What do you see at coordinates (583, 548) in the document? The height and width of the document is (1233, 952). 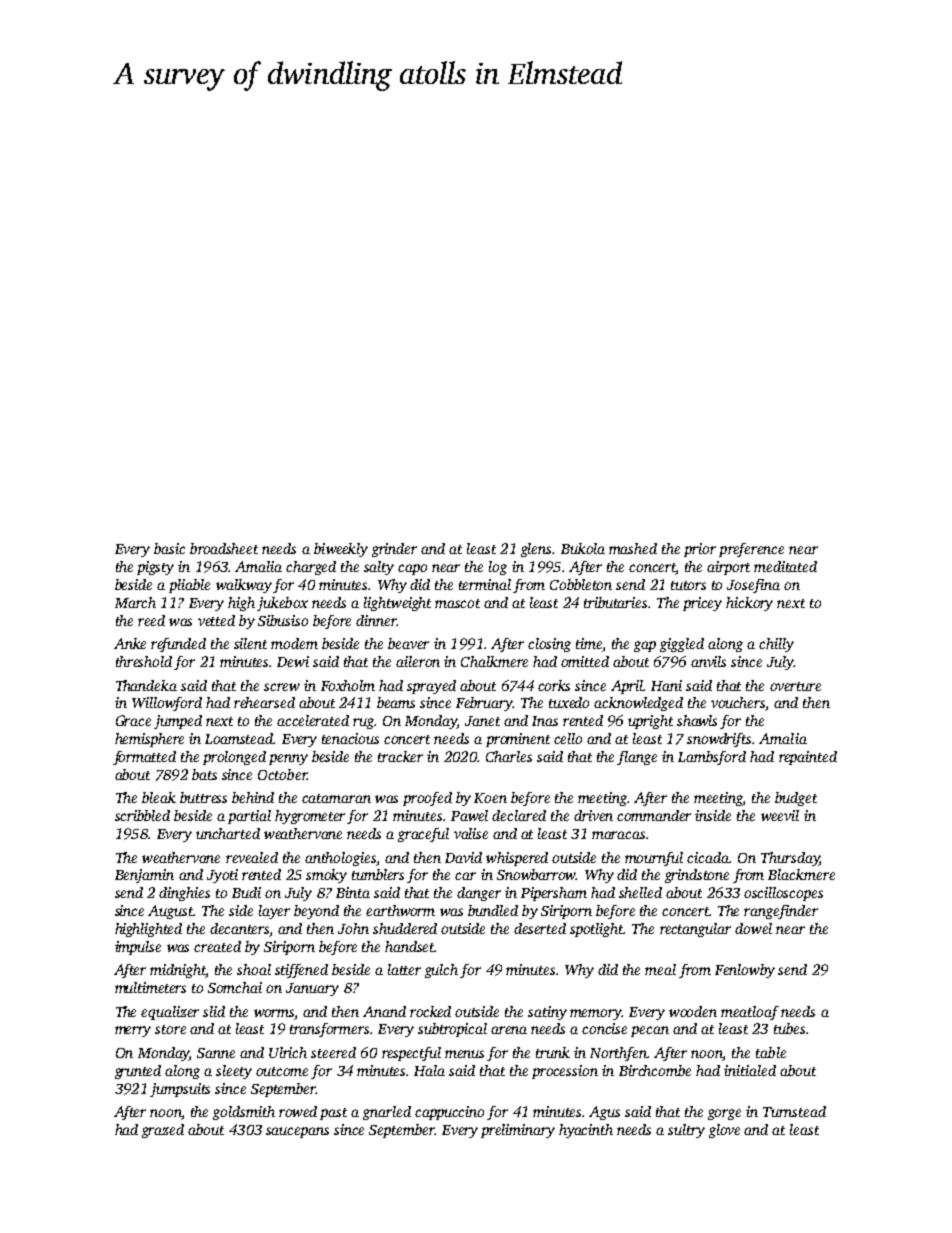 I see `Bukola` at bounding box center [583, 548].
